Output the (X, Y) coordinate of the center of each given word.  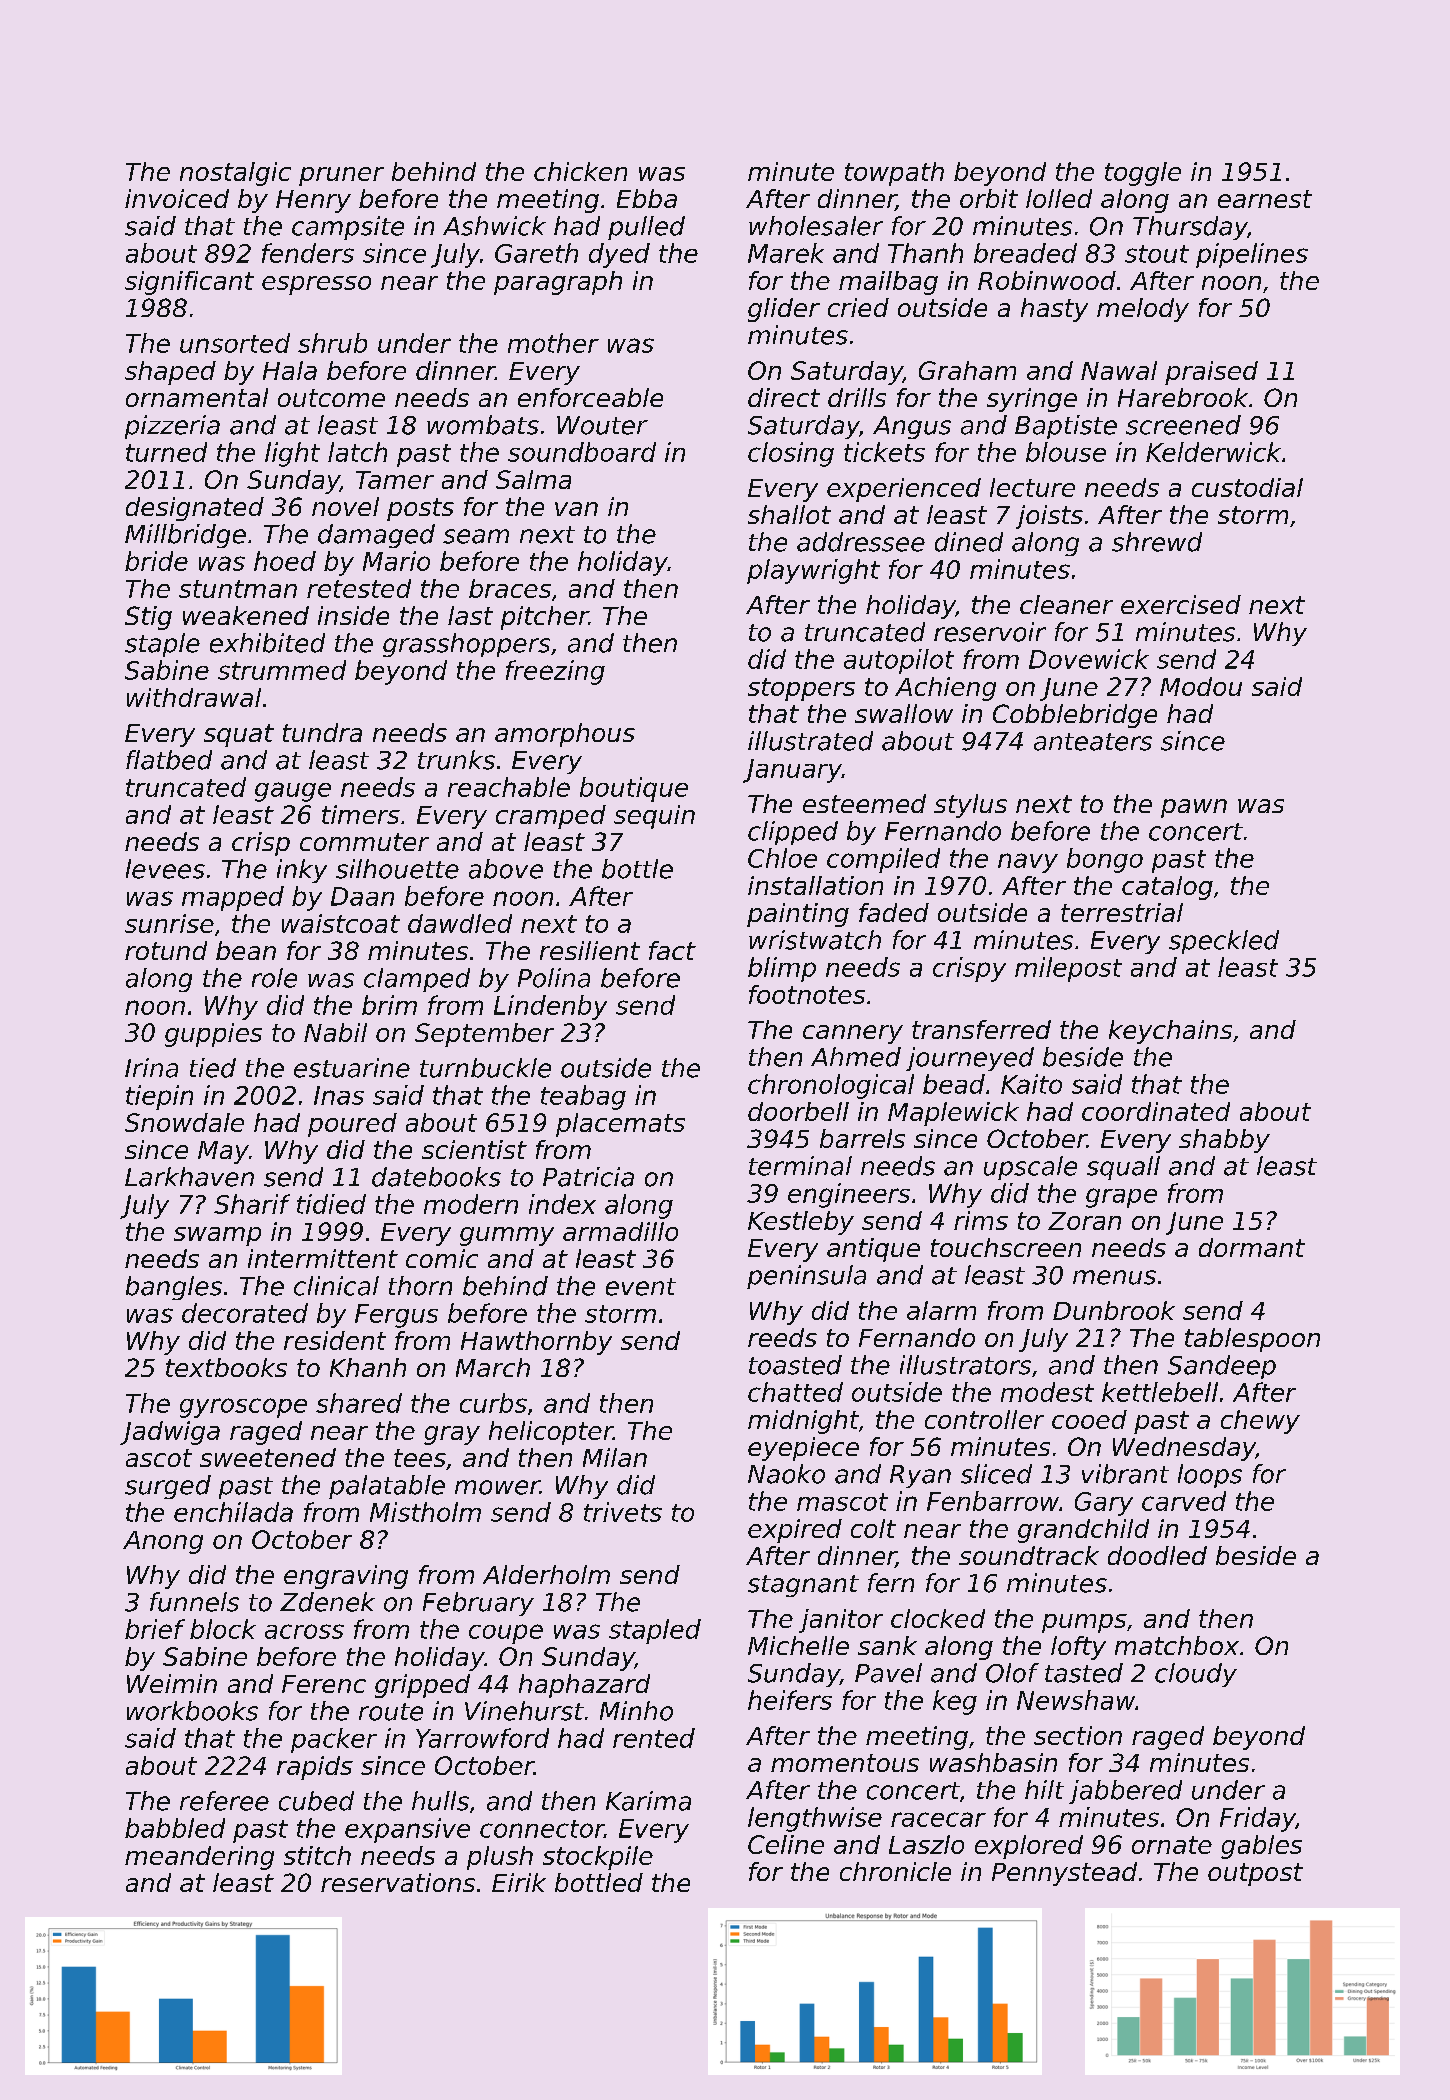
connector (542, 1829)
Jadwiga (170, 1433)
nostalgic (235, 174)
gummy (507, 1236)
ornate (1172, 1845)
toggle (1143, 174)
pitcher (544, 618)
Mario (396, 561)
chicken (580, 171)
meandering (199, 1858)
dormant (1252, 1247)
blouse (1066, 452)
